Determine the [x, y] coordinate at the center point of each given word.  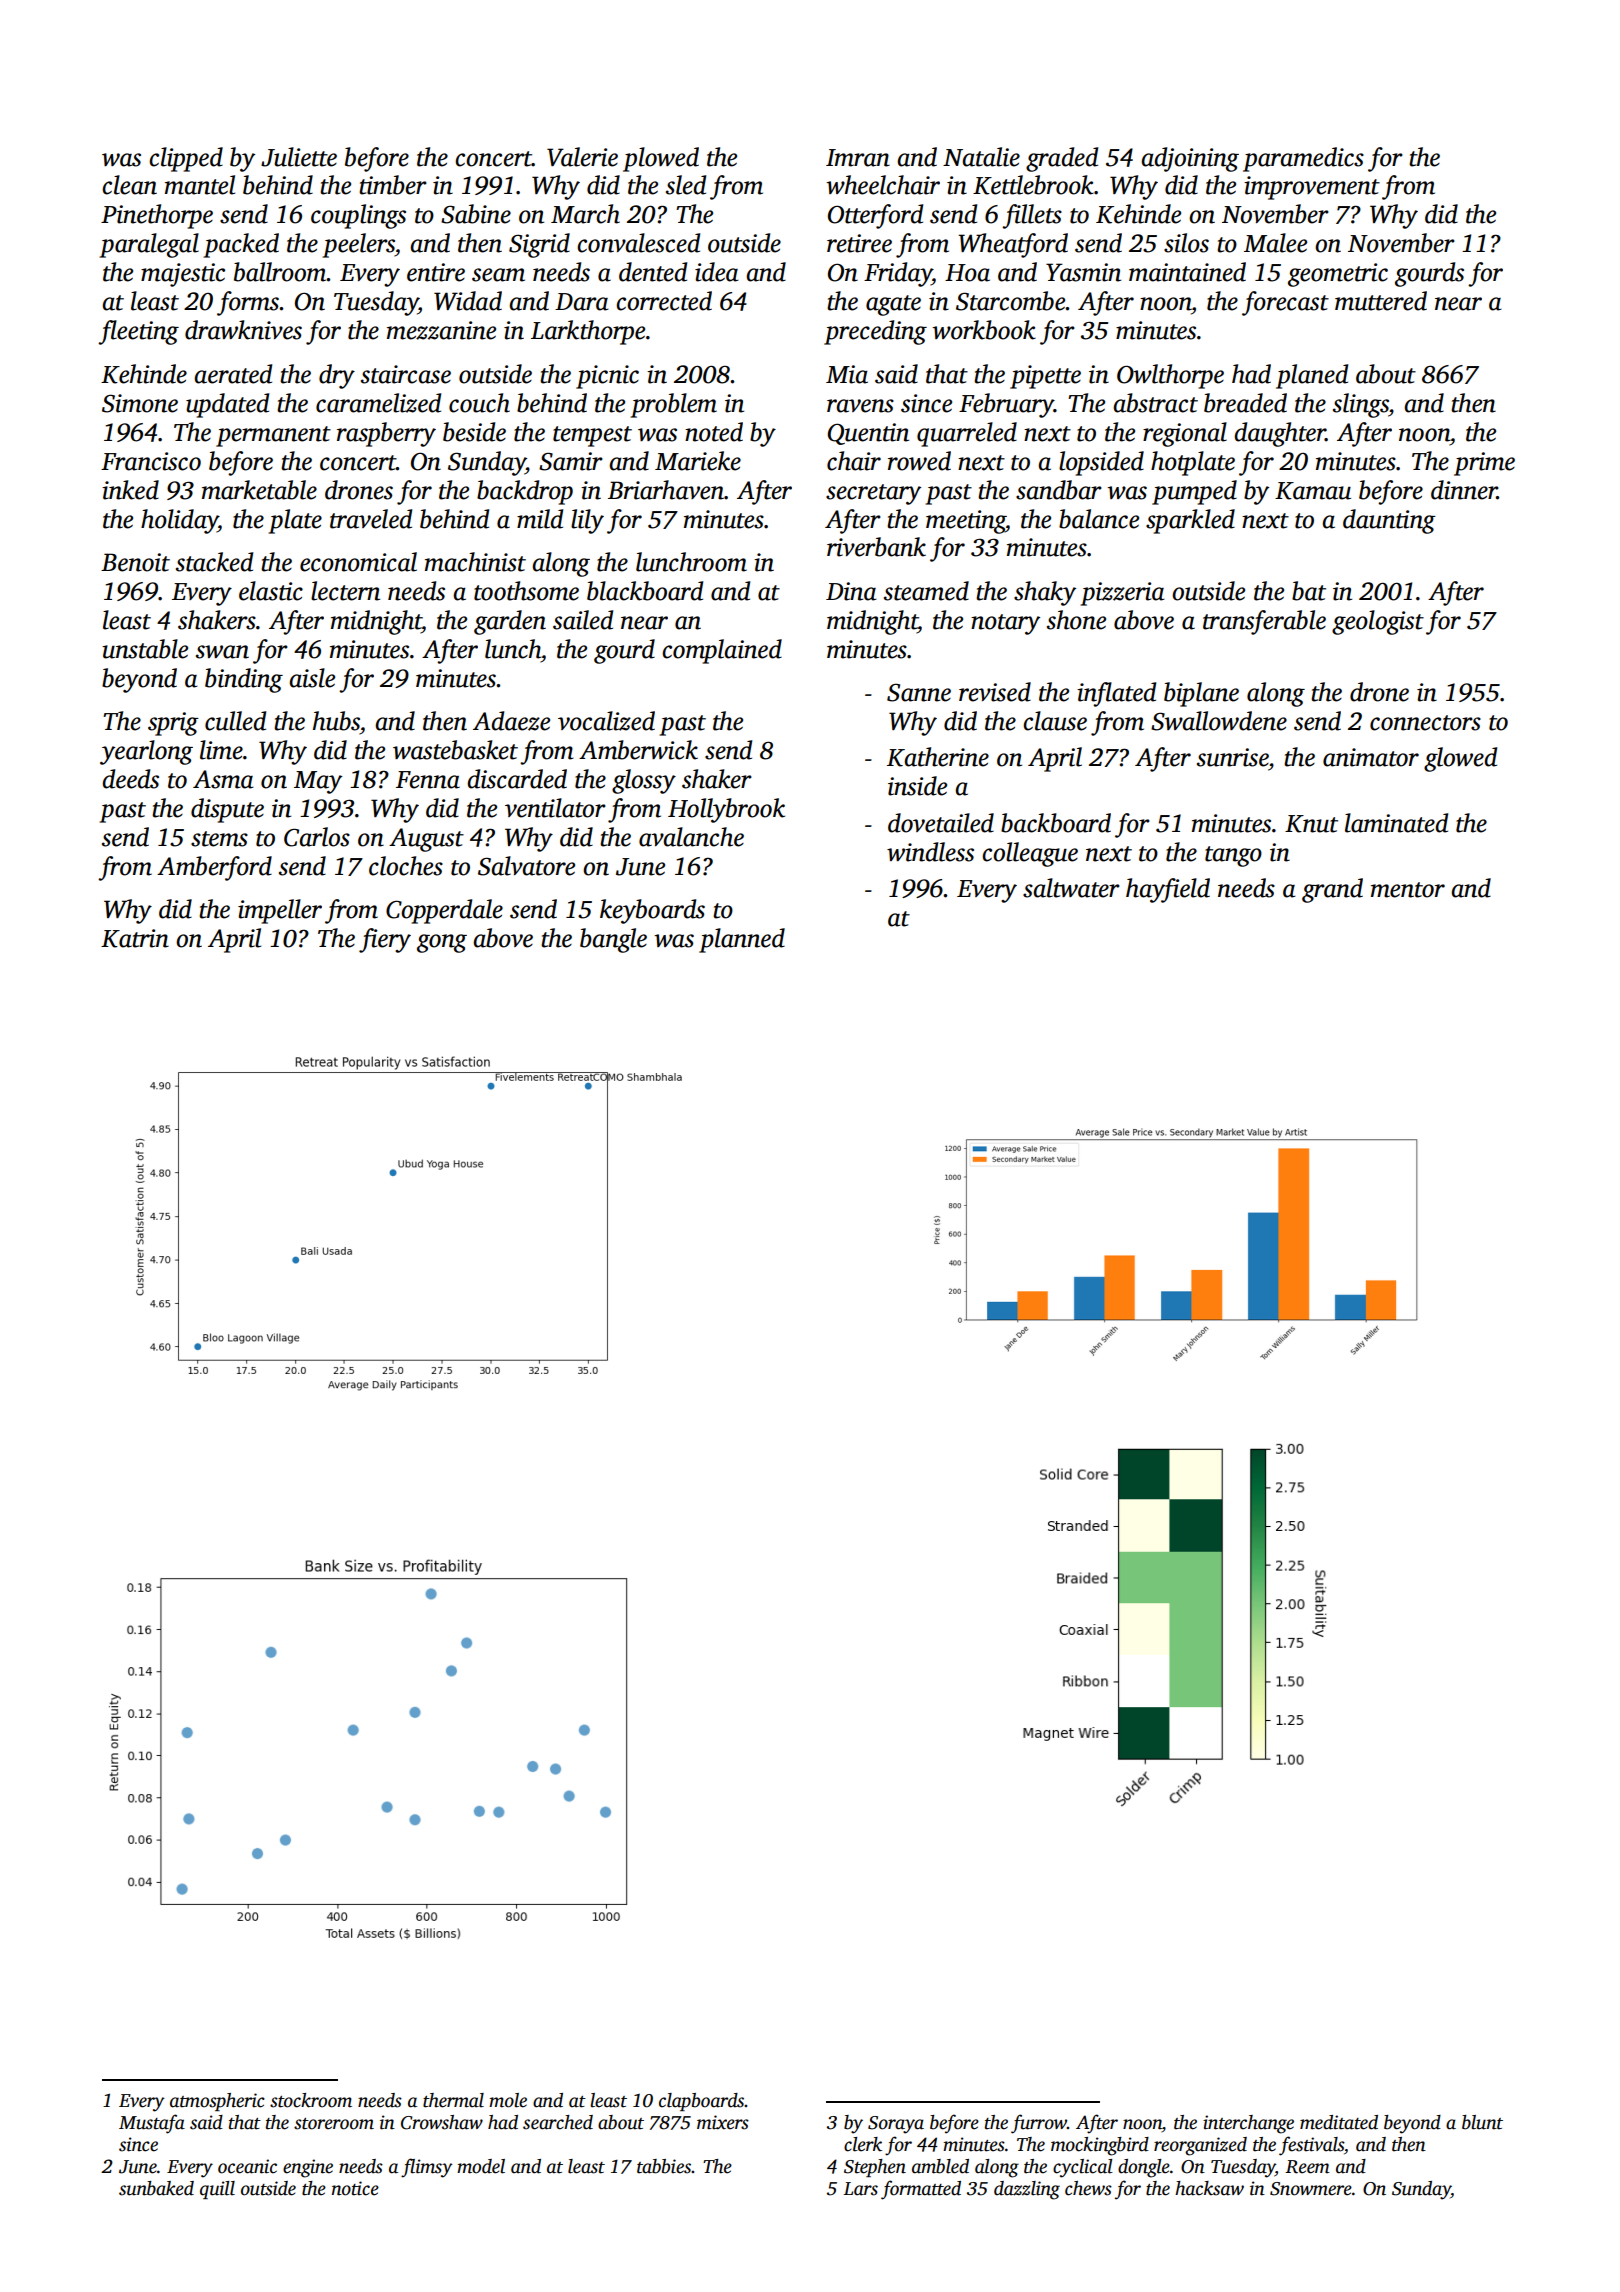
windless [930, 852]
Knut [1311, 824]
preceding [875, 332]
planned [742, 940]
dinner [1464, 490]
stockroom [311, 2100]
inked [130, 490]
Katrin [135, 938]
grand [1332, 890]
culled [235, 721]
